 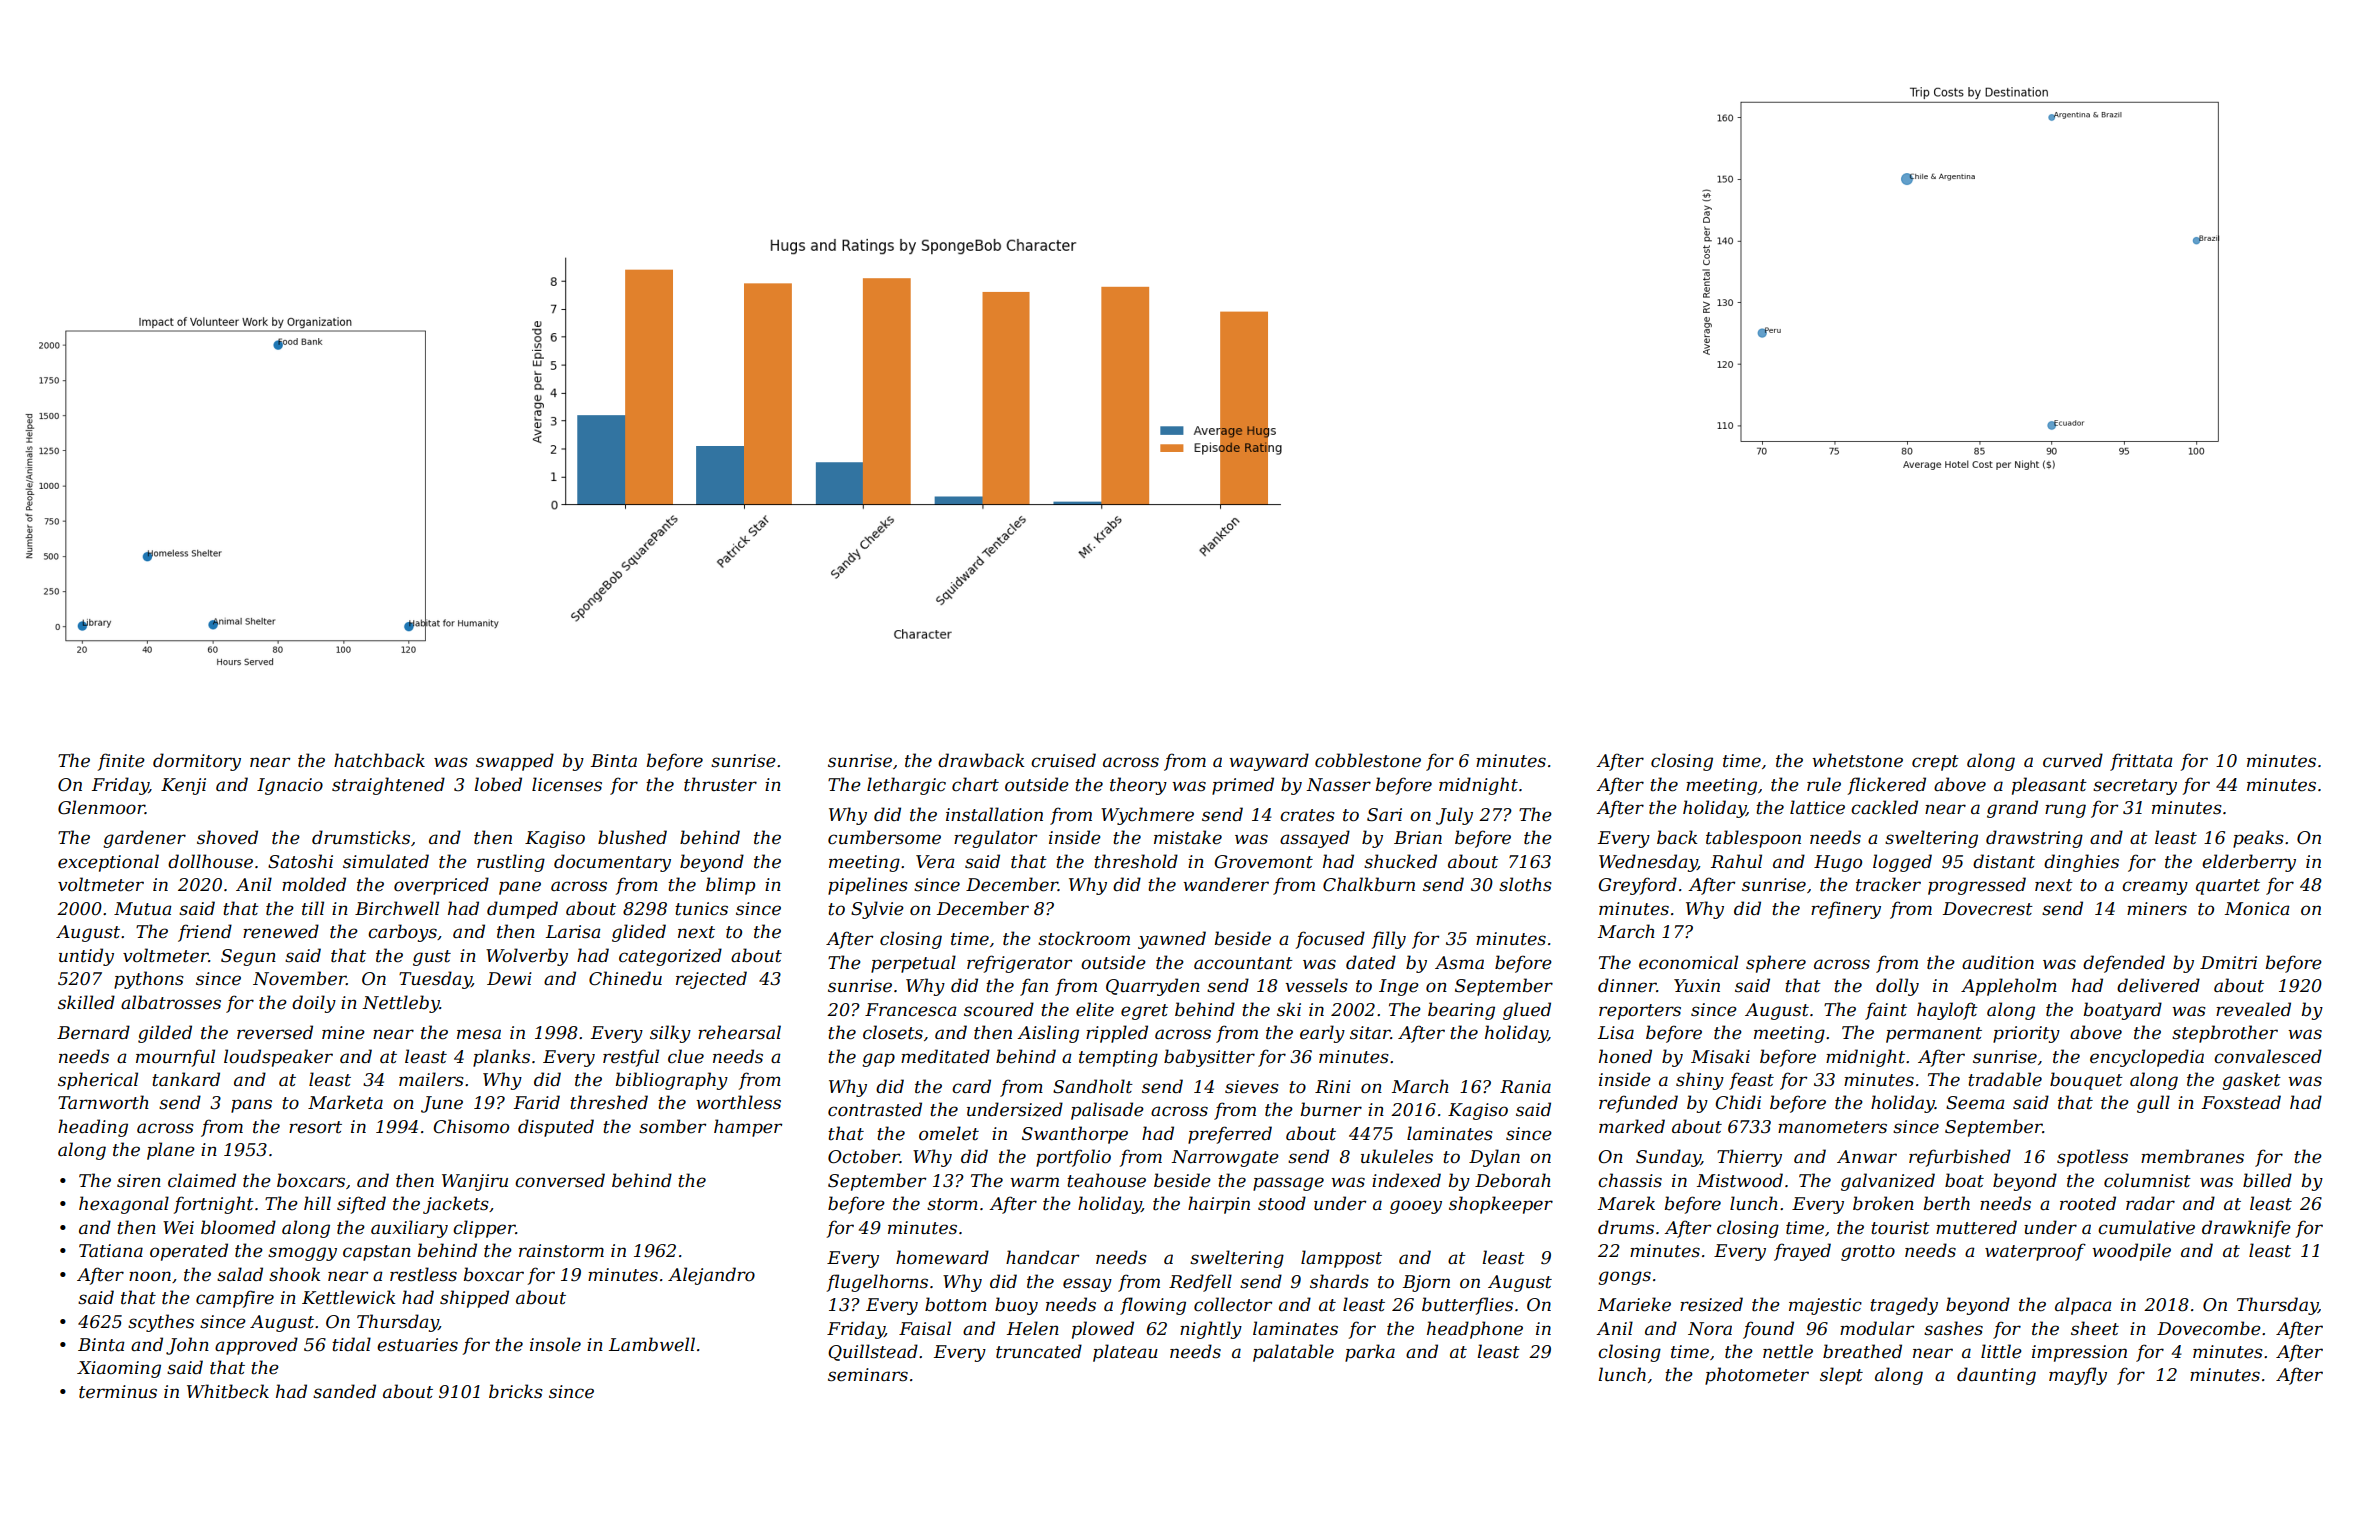 I want to click on seminars, so click(x=868, y=1374).
